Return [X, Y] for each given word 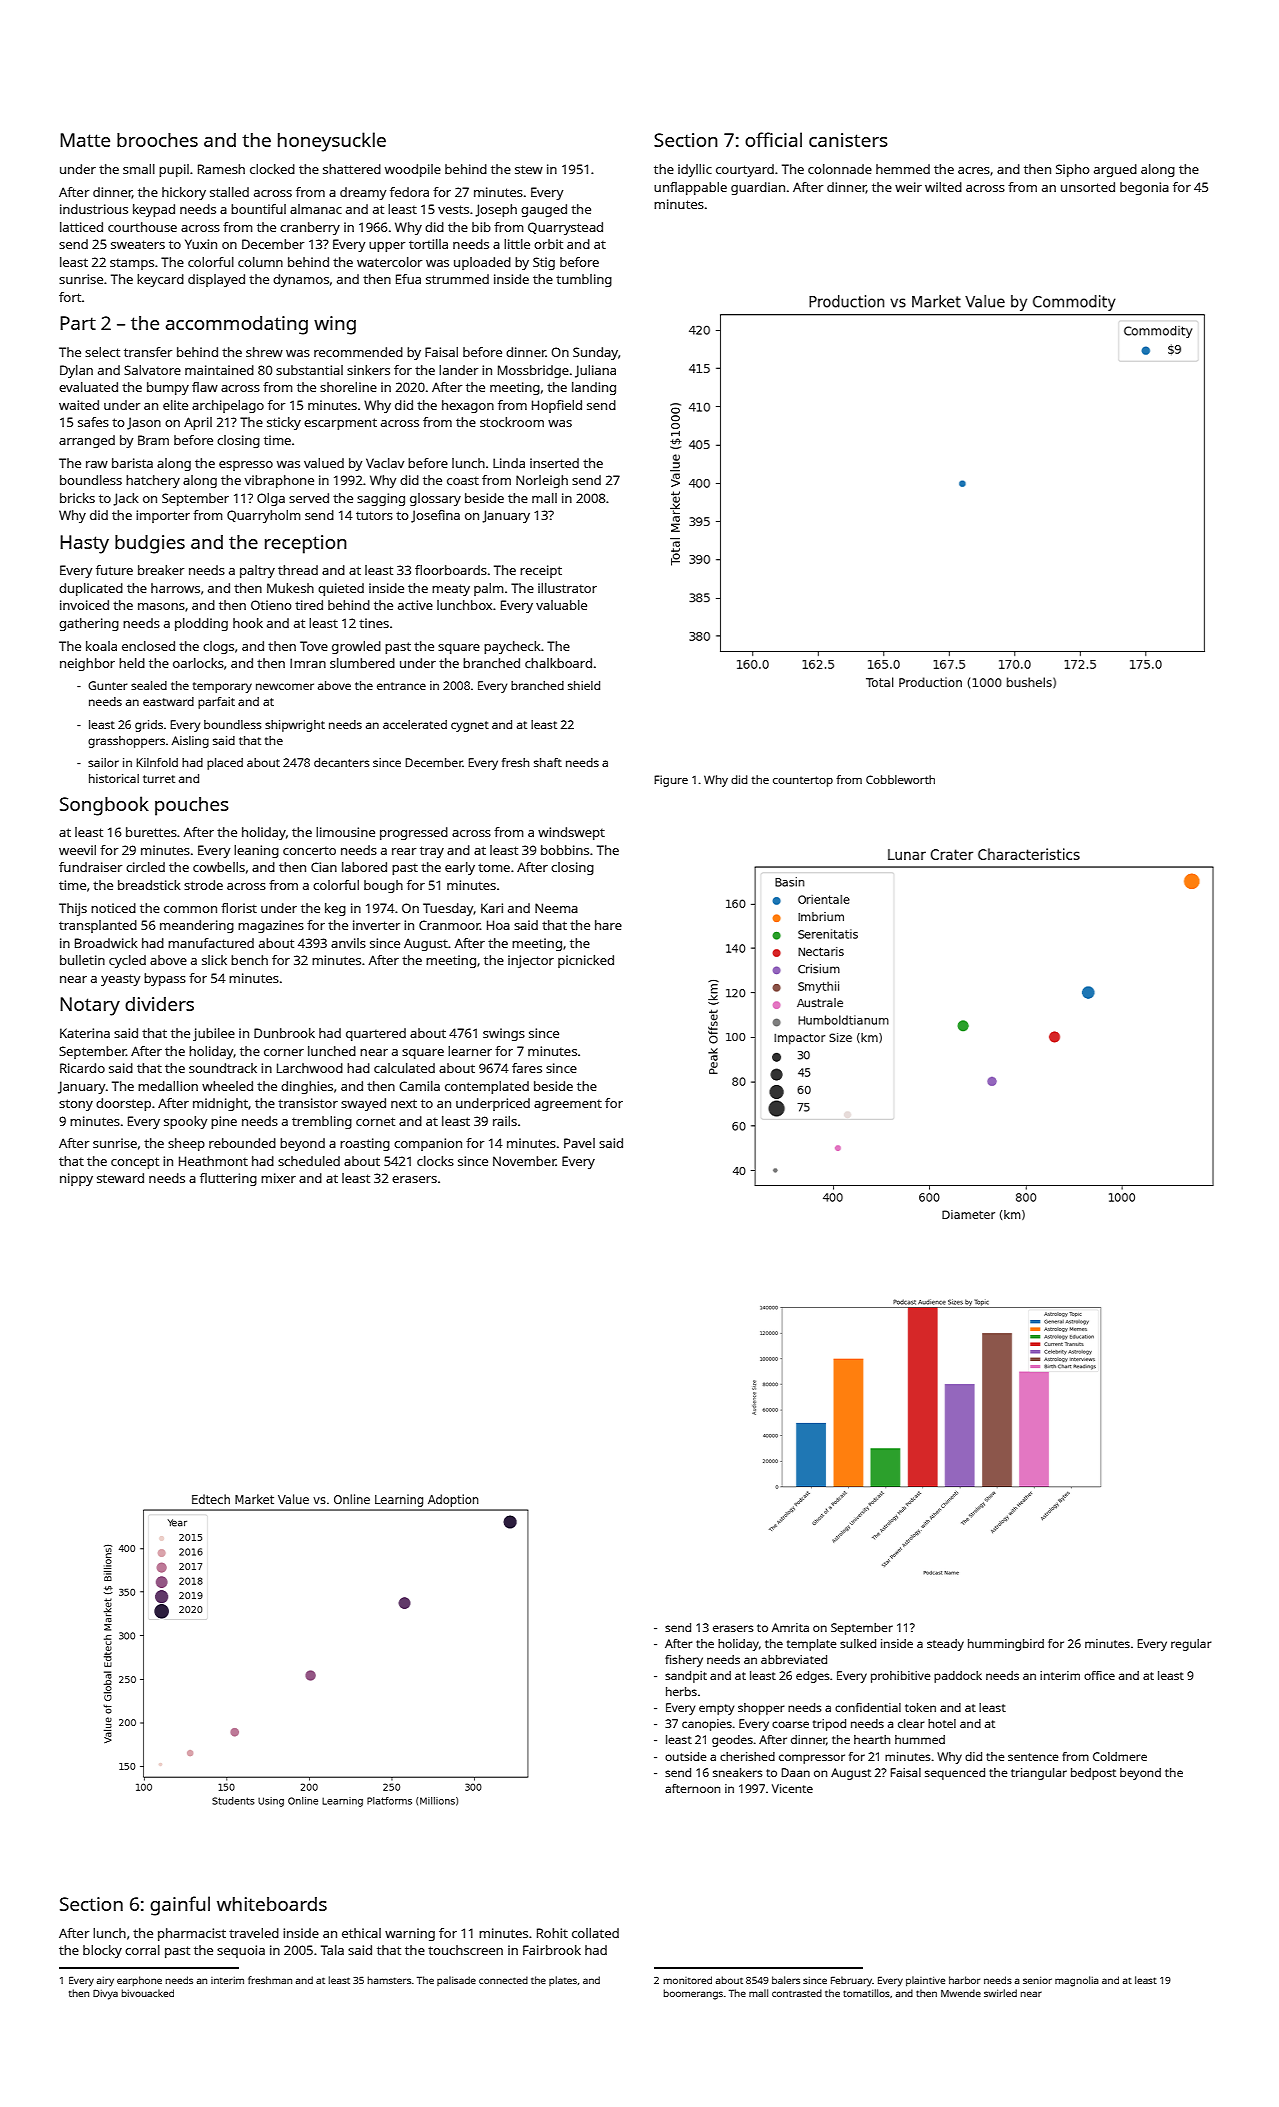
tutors [374, 515]
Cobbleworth [900, 779]
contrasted [797, 1993]
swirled [1000, 1993]
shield [584, 685]
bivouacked [148, 1993]
